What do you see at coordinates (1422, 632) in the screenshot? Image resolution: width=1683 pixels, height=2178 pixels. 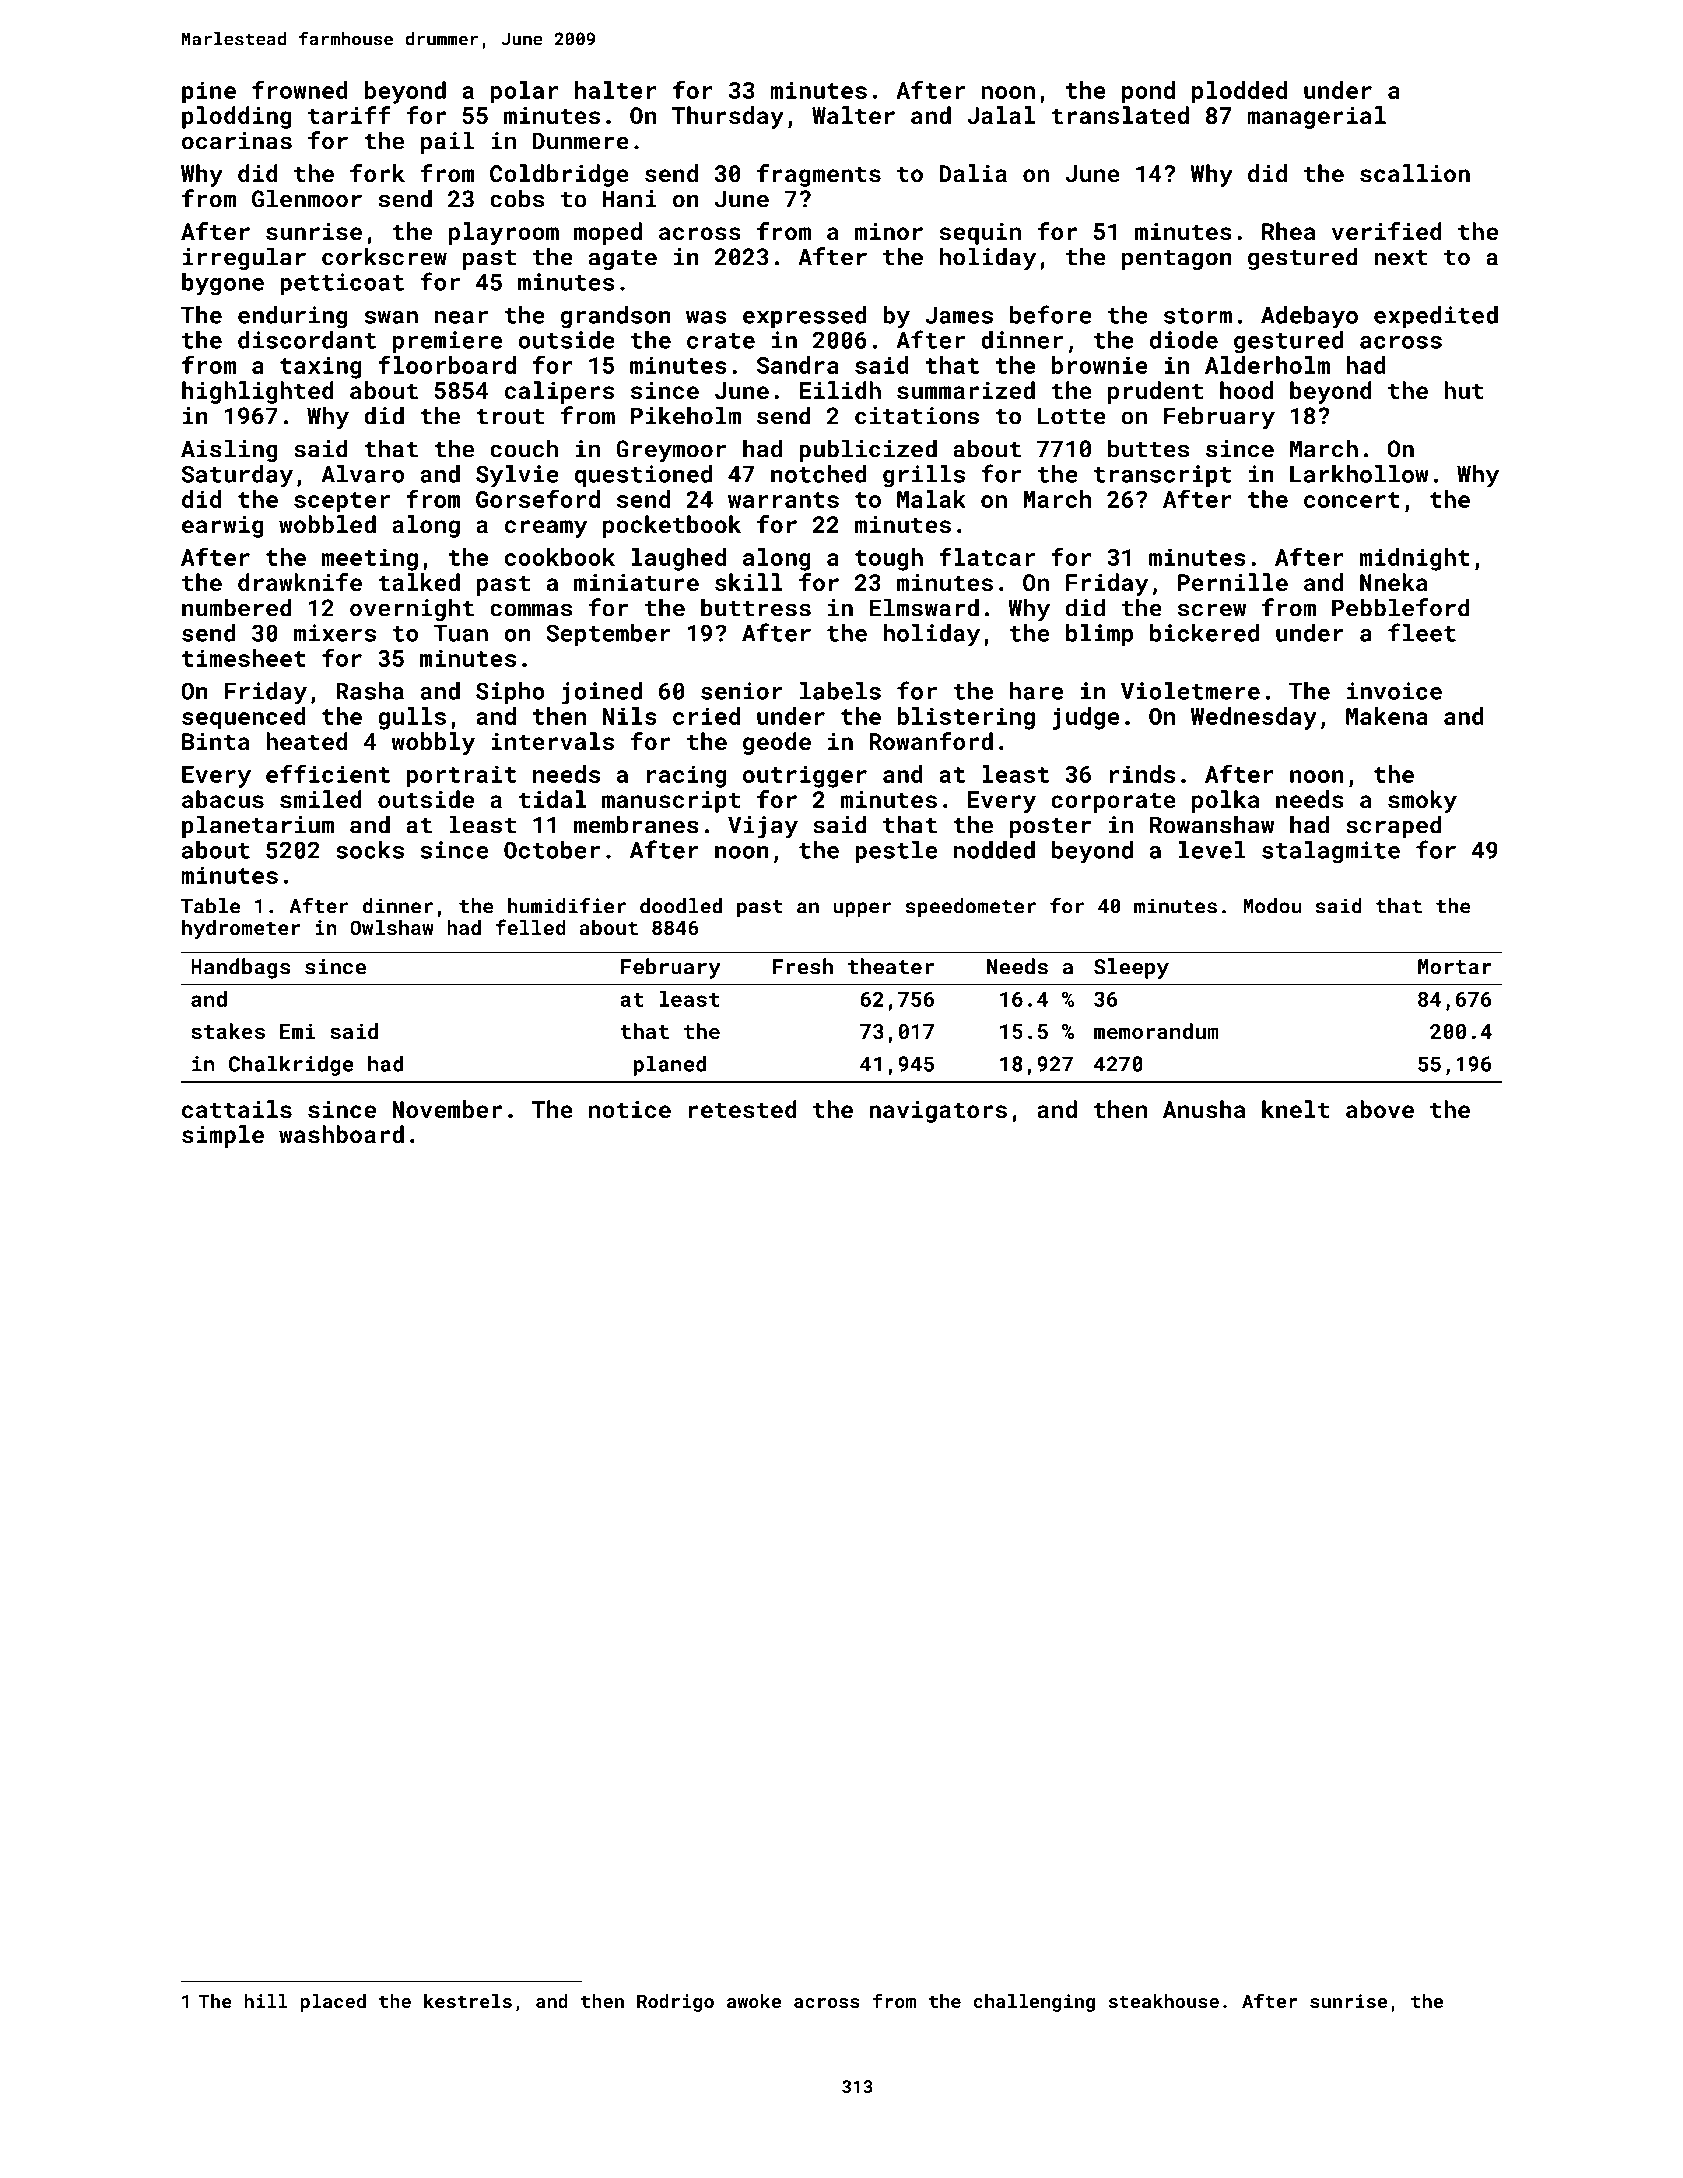 I see `fleet` at bounding box center [1422, 632].
